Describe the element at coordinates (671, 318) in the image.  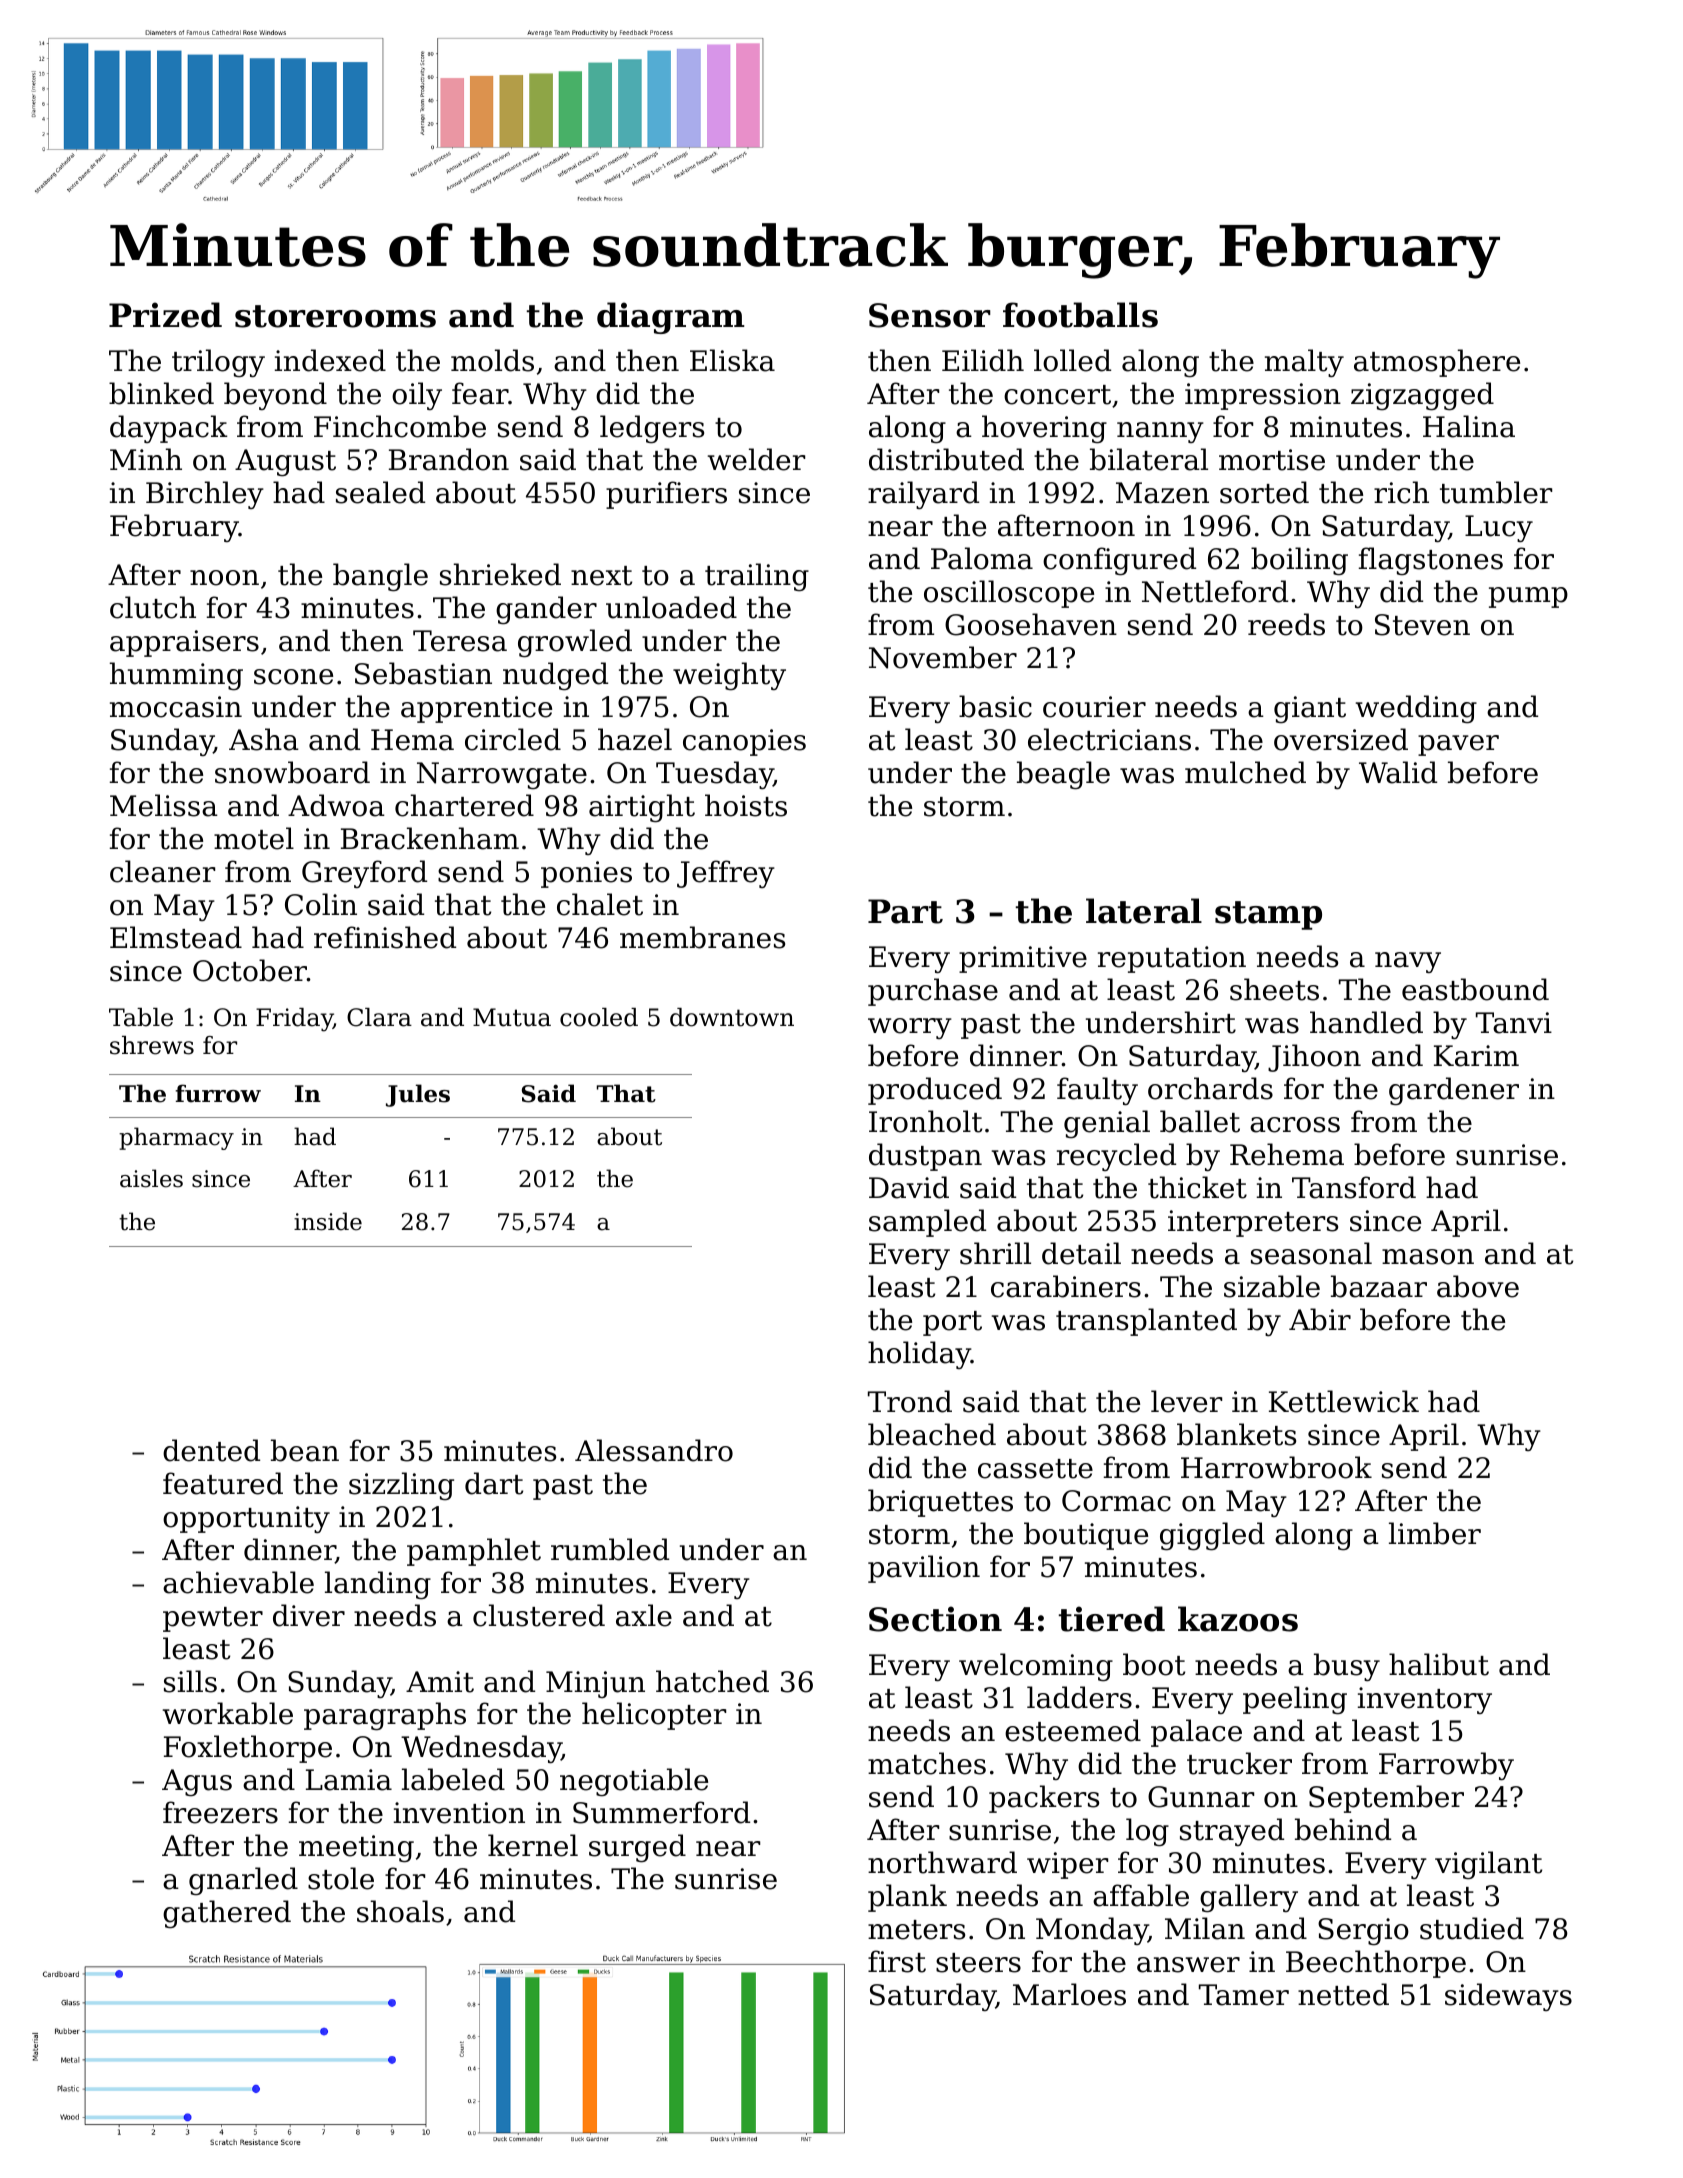
I see `diagram` at that location.
